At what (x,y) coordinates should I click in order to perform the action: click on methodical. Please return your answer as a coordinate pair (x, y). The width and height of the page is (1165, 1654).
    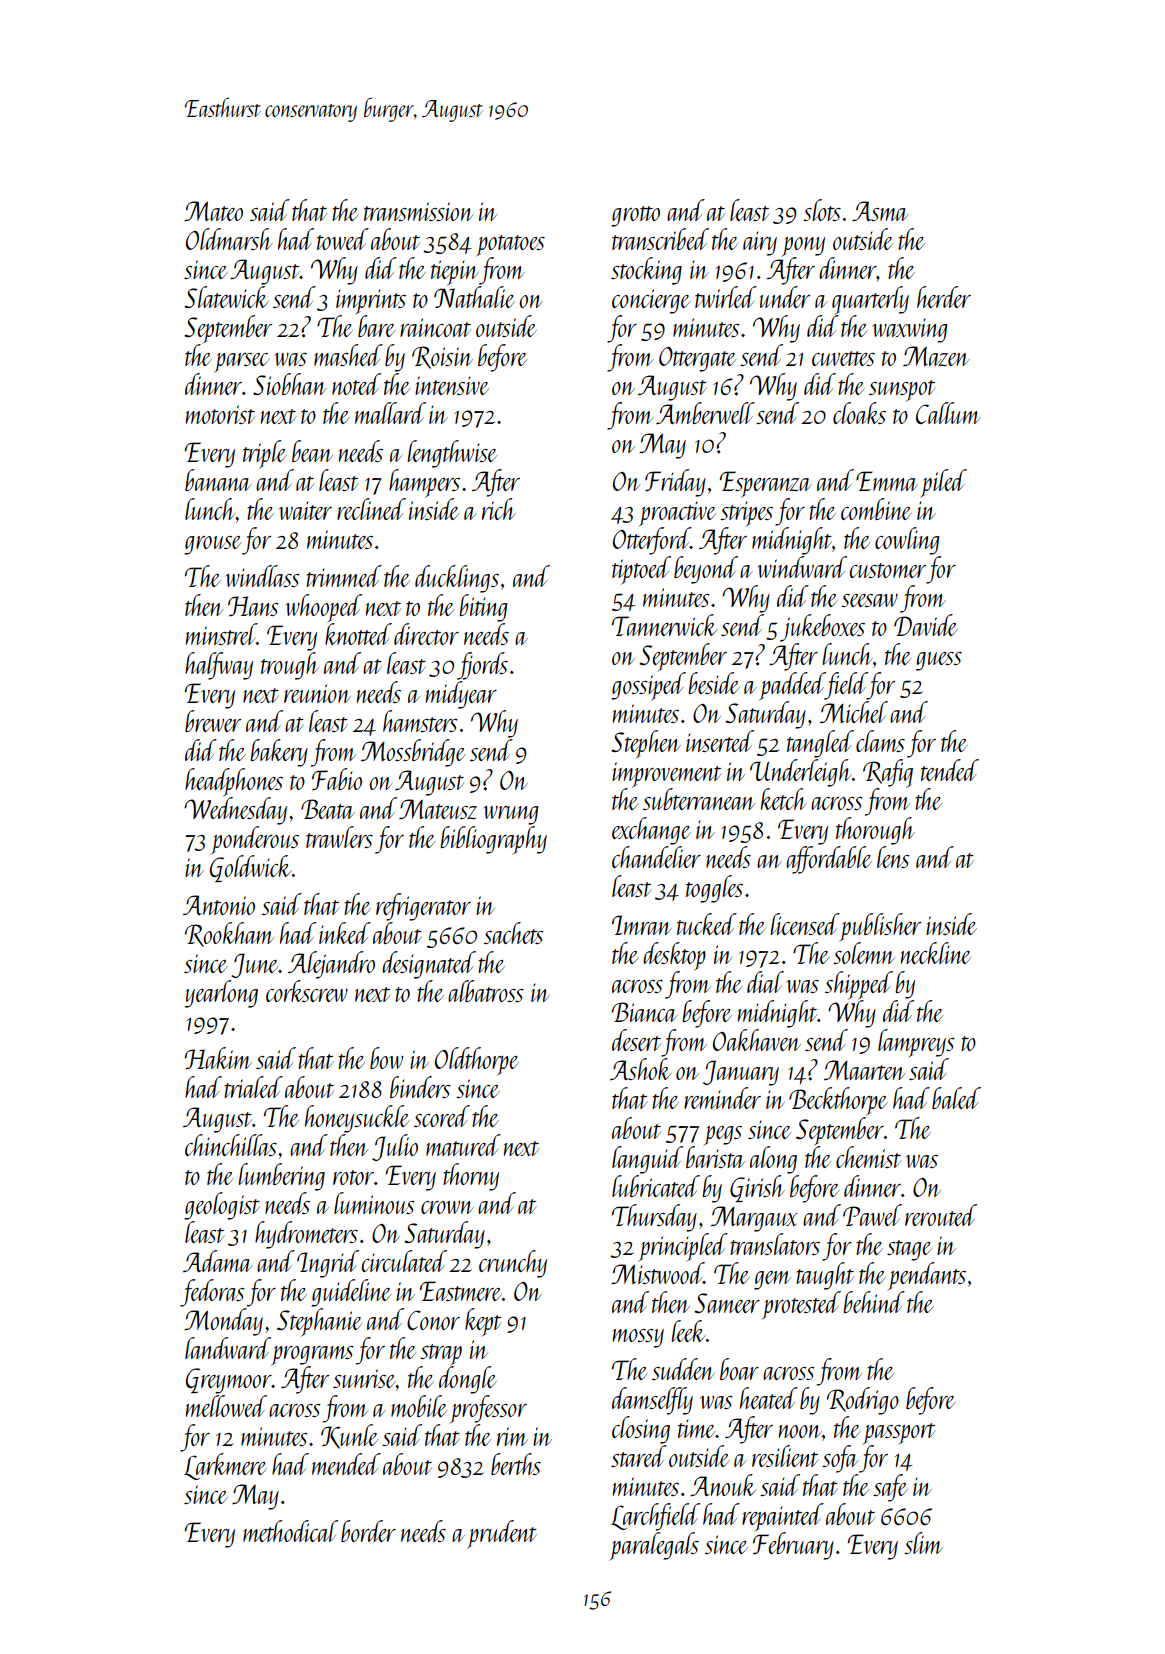
    Looking at the image, I should click on (290, 1531).
